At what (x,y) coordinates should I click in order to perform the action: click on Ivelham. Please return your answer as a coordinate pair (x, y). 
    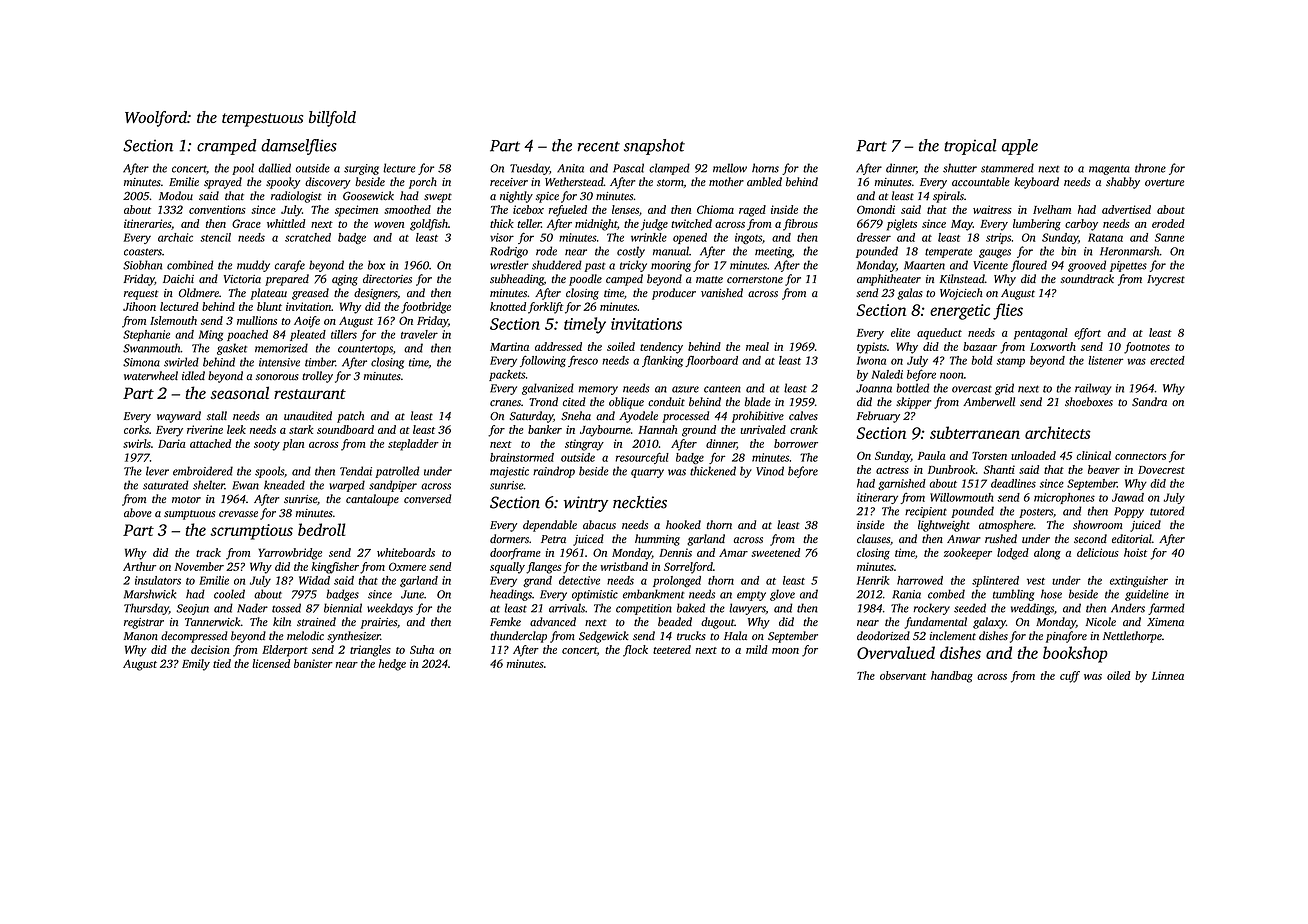
    Looking at the image, I should click on (1052, 209).
